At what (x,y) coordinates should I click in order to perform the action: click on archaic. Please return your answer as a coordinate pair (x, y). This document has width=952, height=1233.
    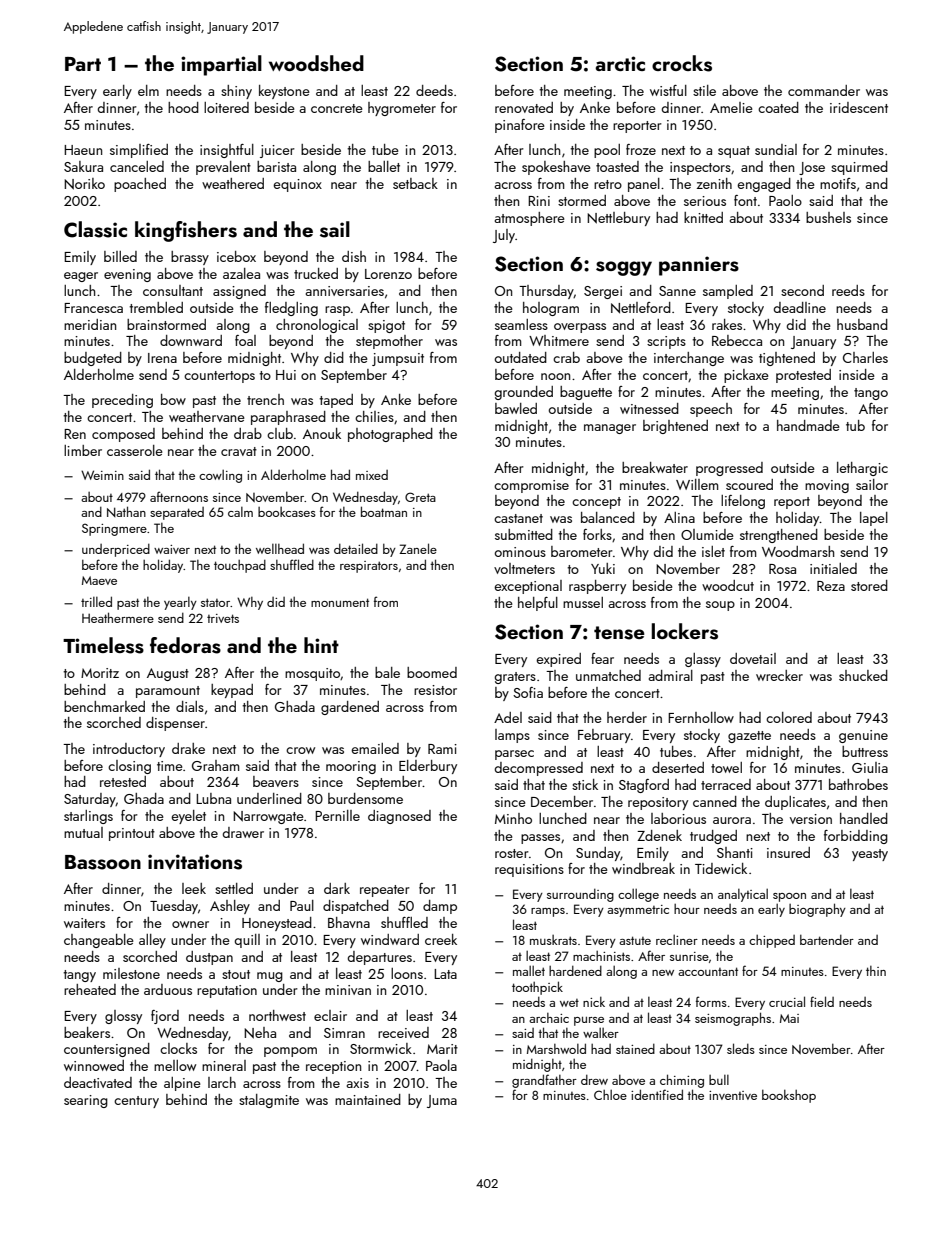
    Looking at the image, I should click on (549, 1018).
